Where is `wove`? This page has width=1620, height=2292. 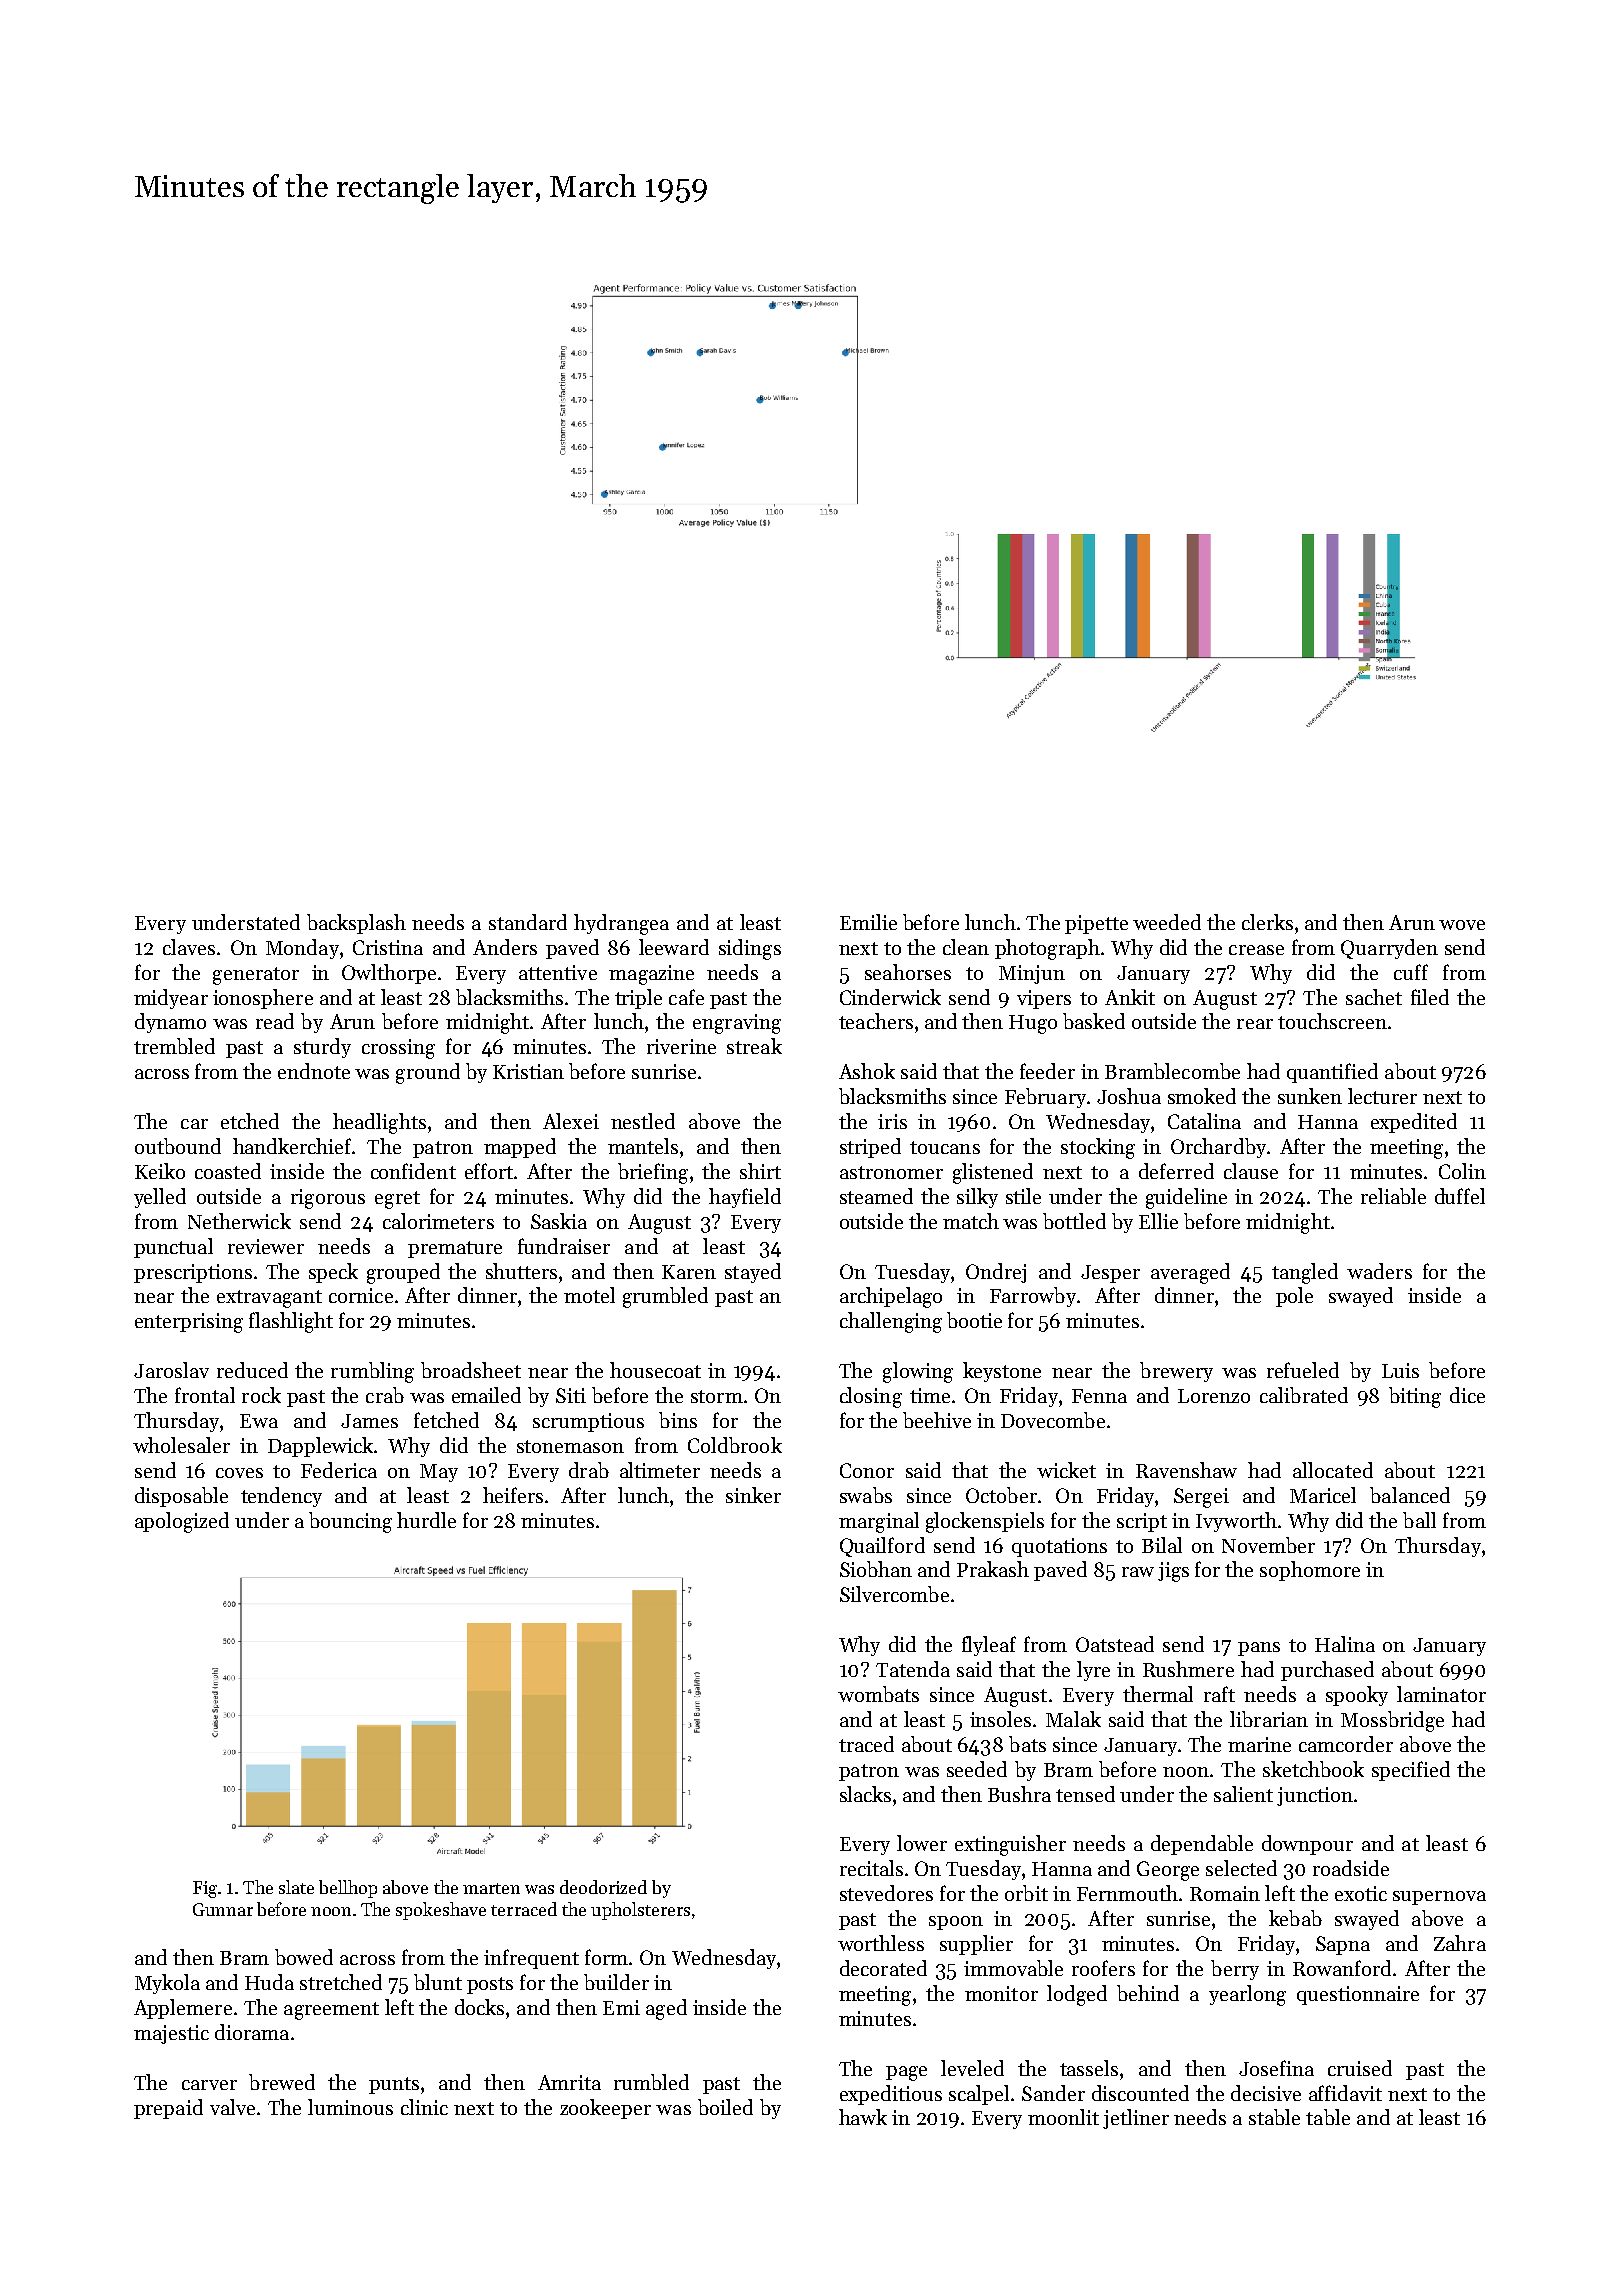
wove is located at coordinates (1462, 925).
